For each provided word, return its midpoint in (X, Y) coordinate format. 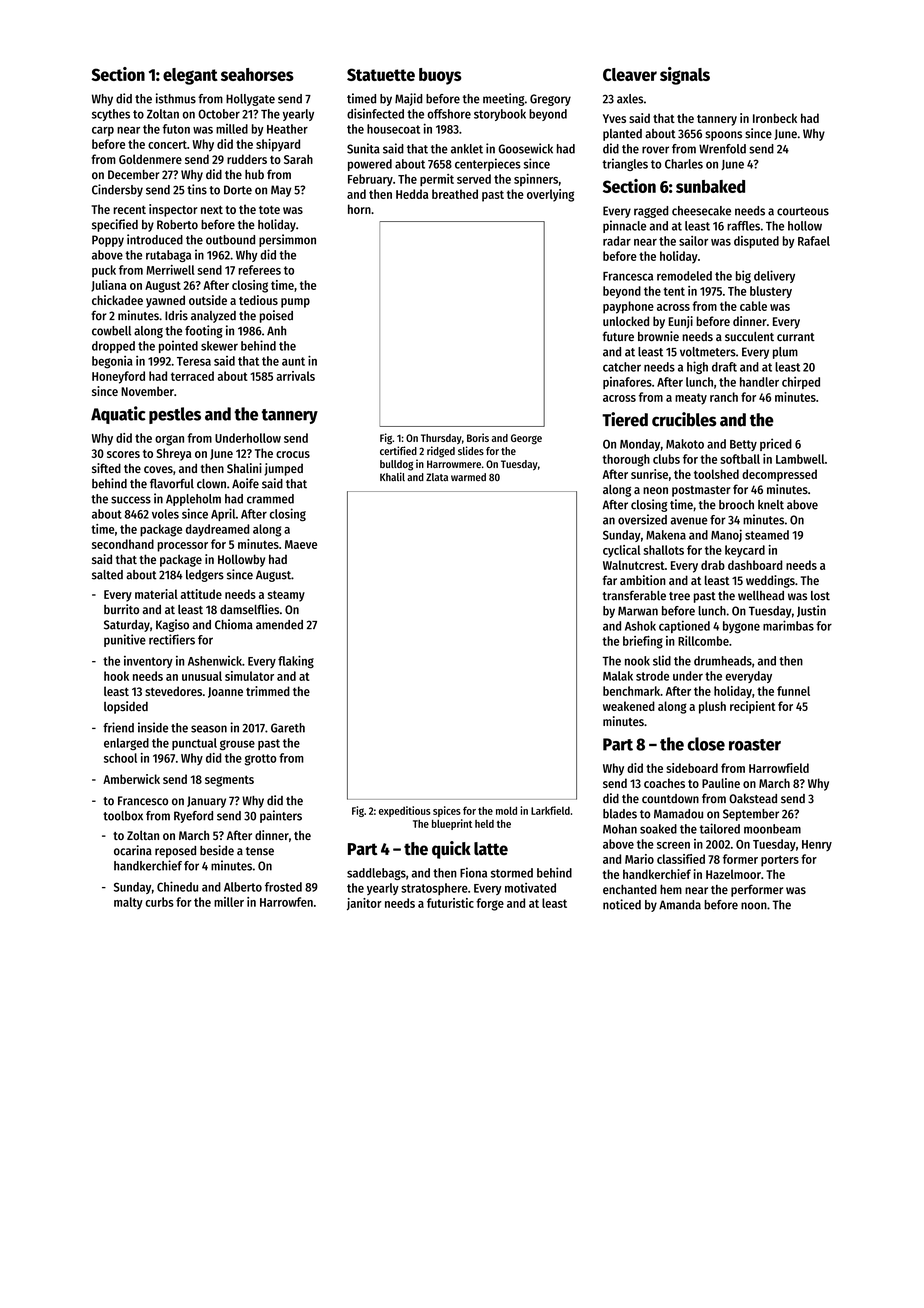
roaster (755, 745)
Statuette (381, 74)
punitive (125, 640)
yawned (165, 301)
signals (685, 76)
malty (128, 903)
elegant (190, 76)
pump (295, 303)
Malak (618, 676)
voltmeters (708, 352)
